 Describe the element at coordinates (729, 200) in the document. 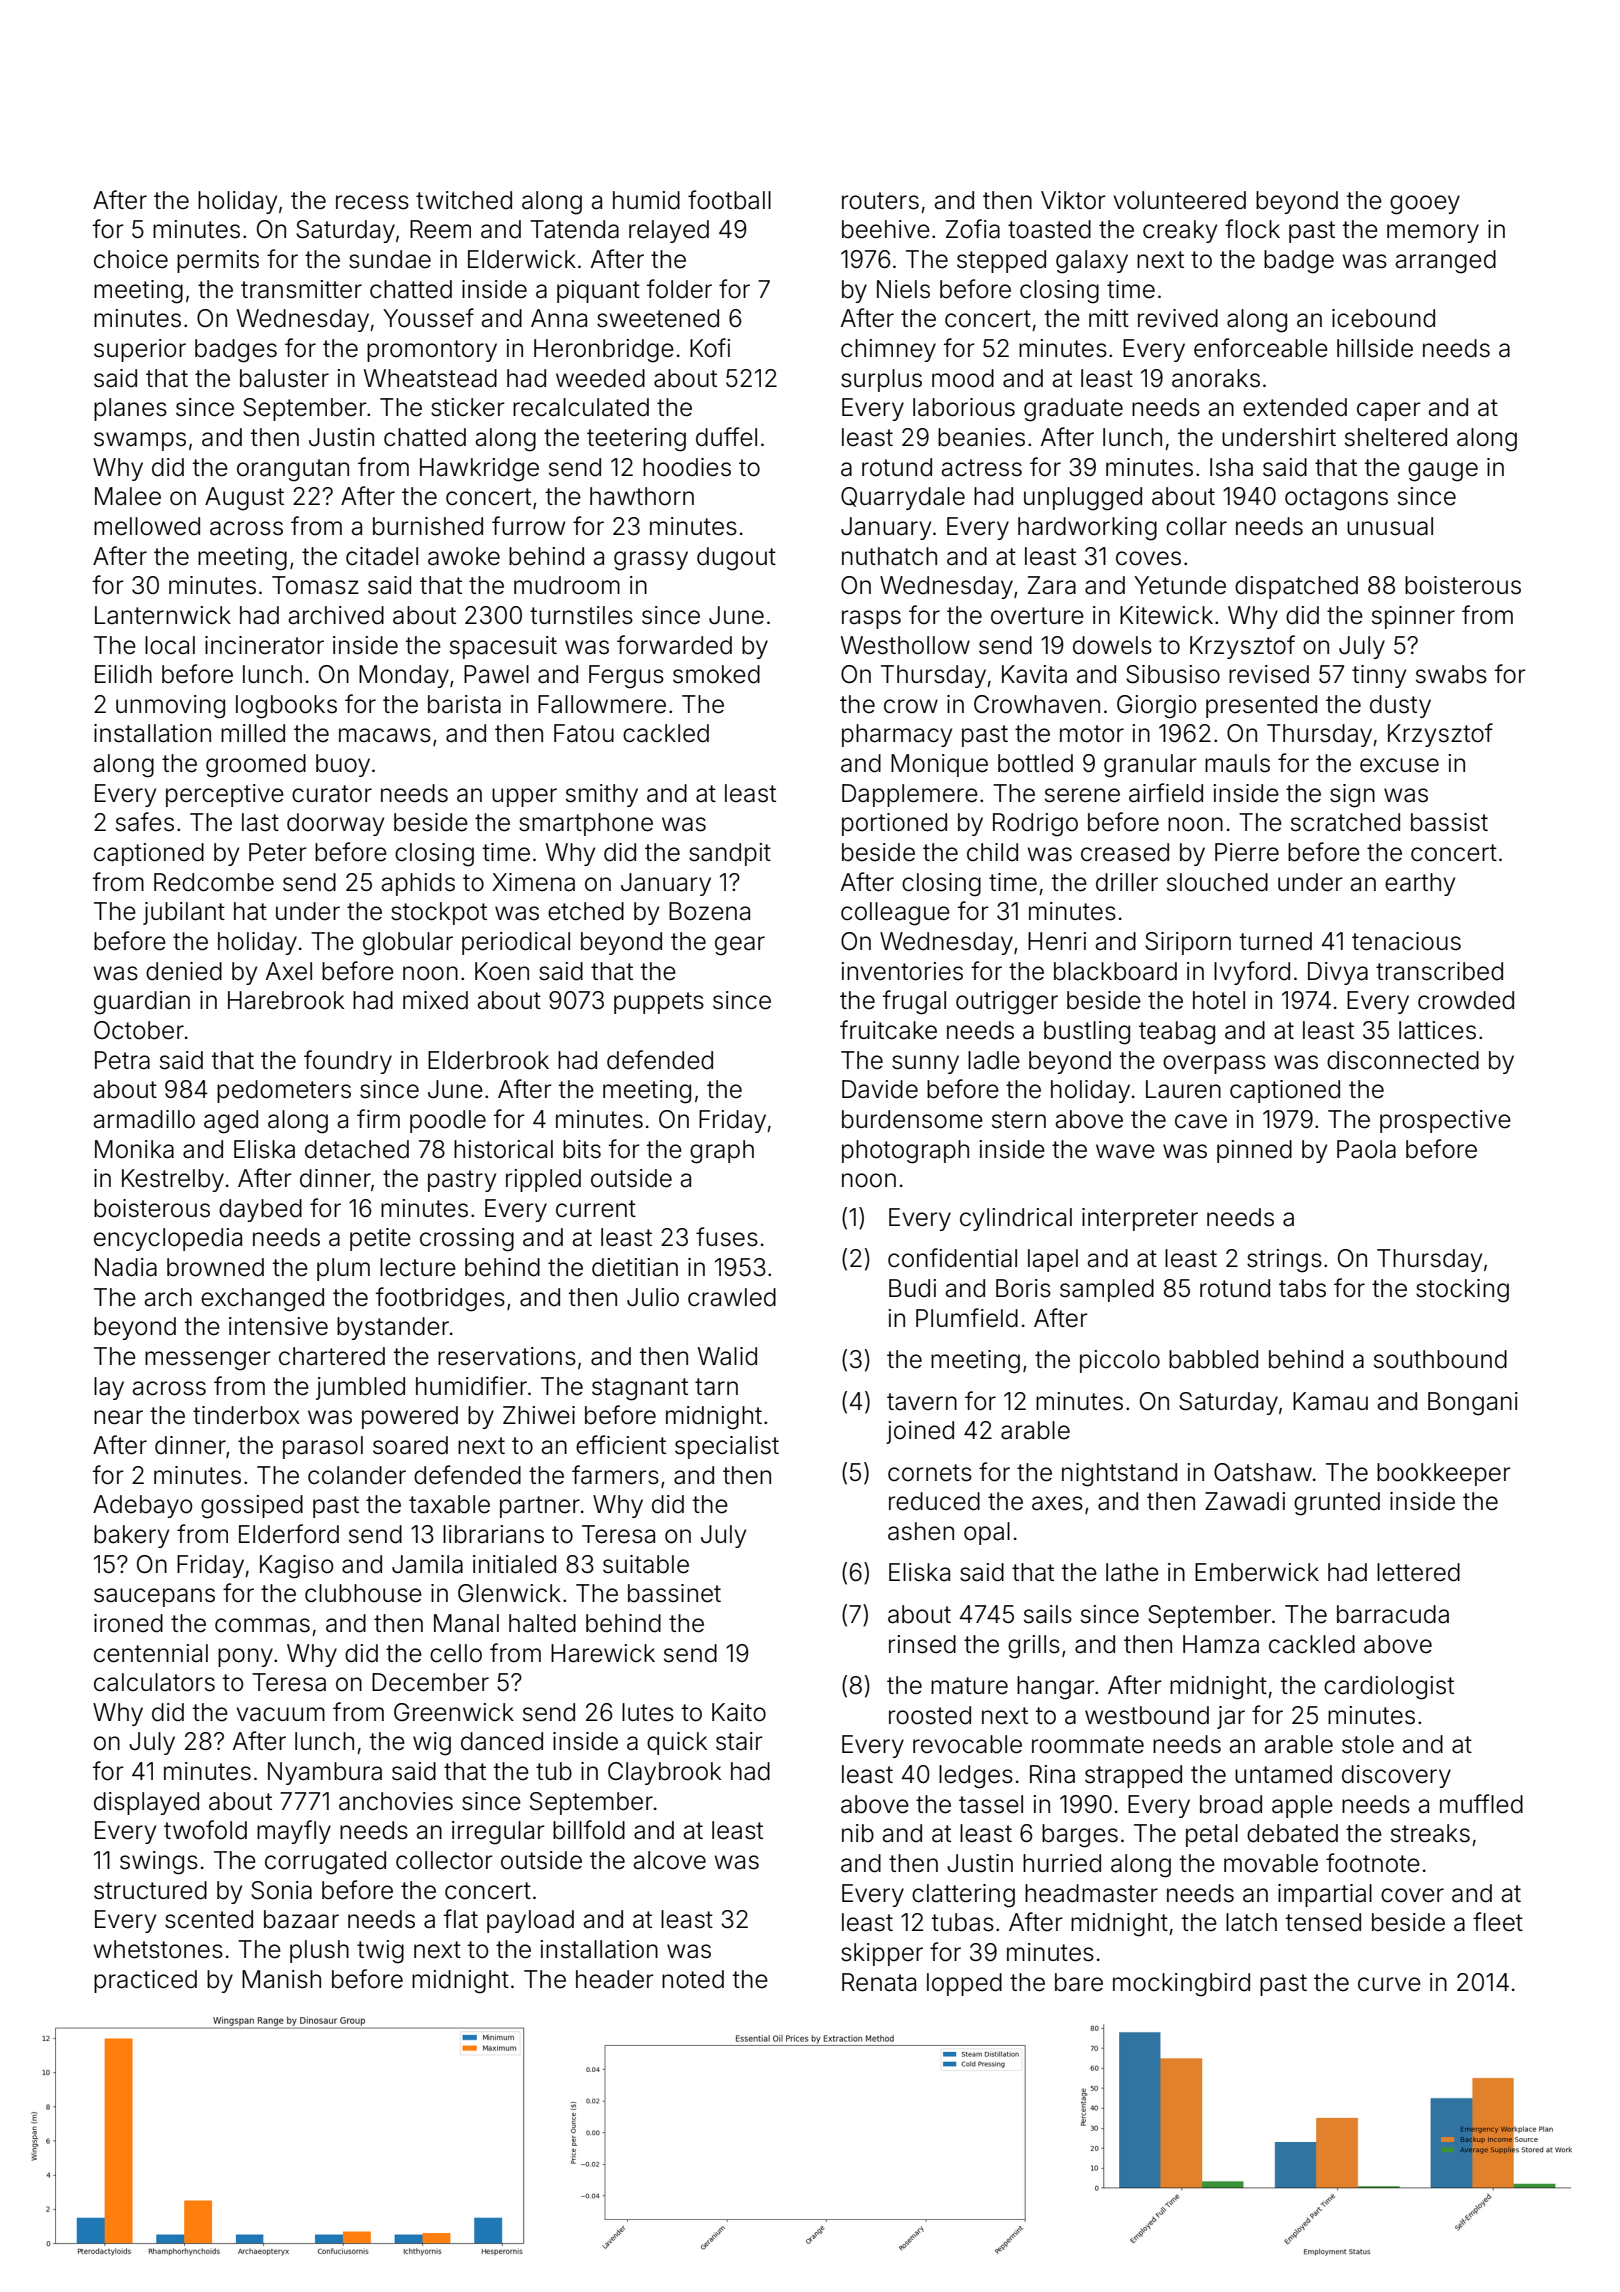

I see `football` at that location.
